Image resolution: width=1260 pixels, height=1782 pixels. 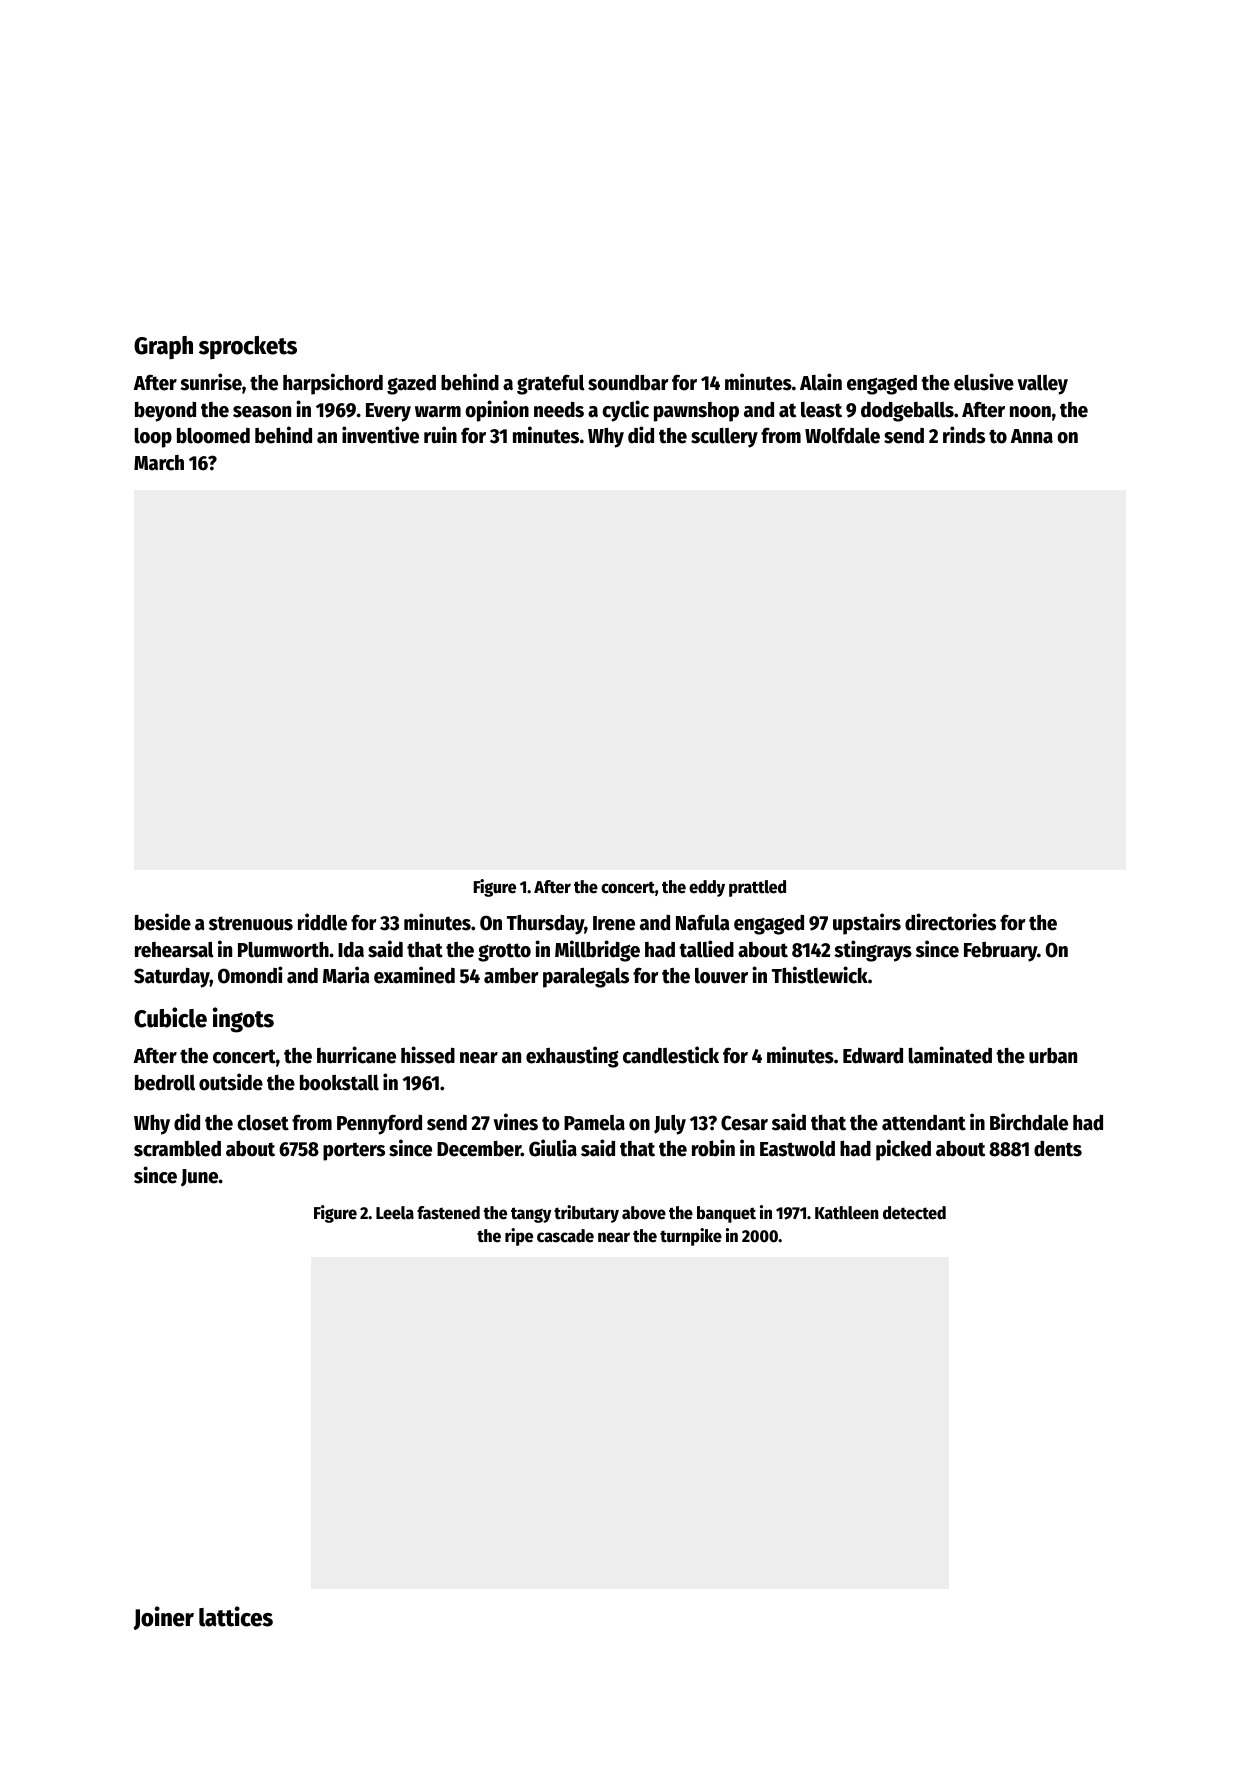 What do you see at coordinates (914, 1213) in the page?
I see `detected` at bounding box center [914, 1213].
